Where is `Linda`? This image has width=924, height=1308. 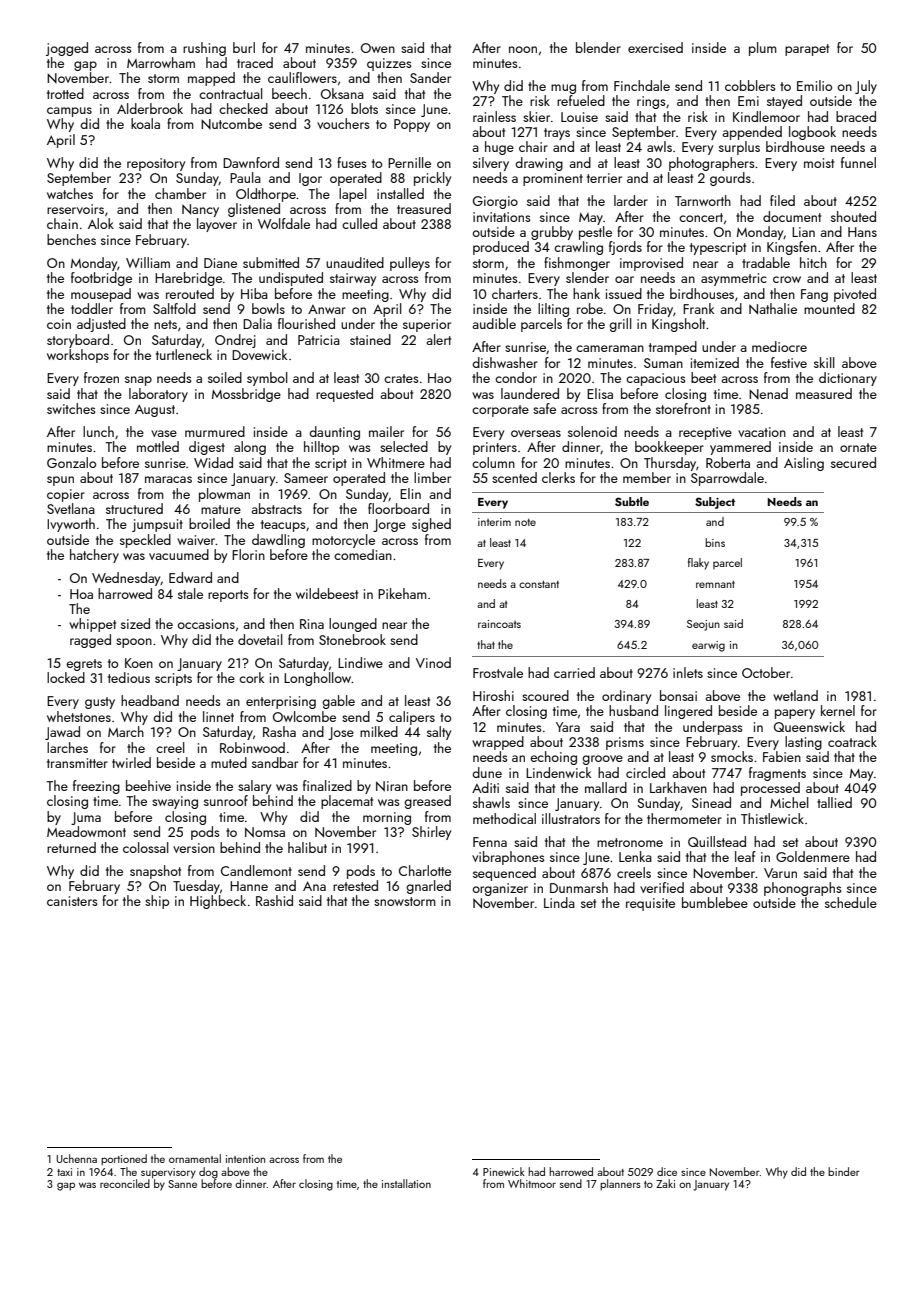 Linda is located at coordinates (559, 902).
